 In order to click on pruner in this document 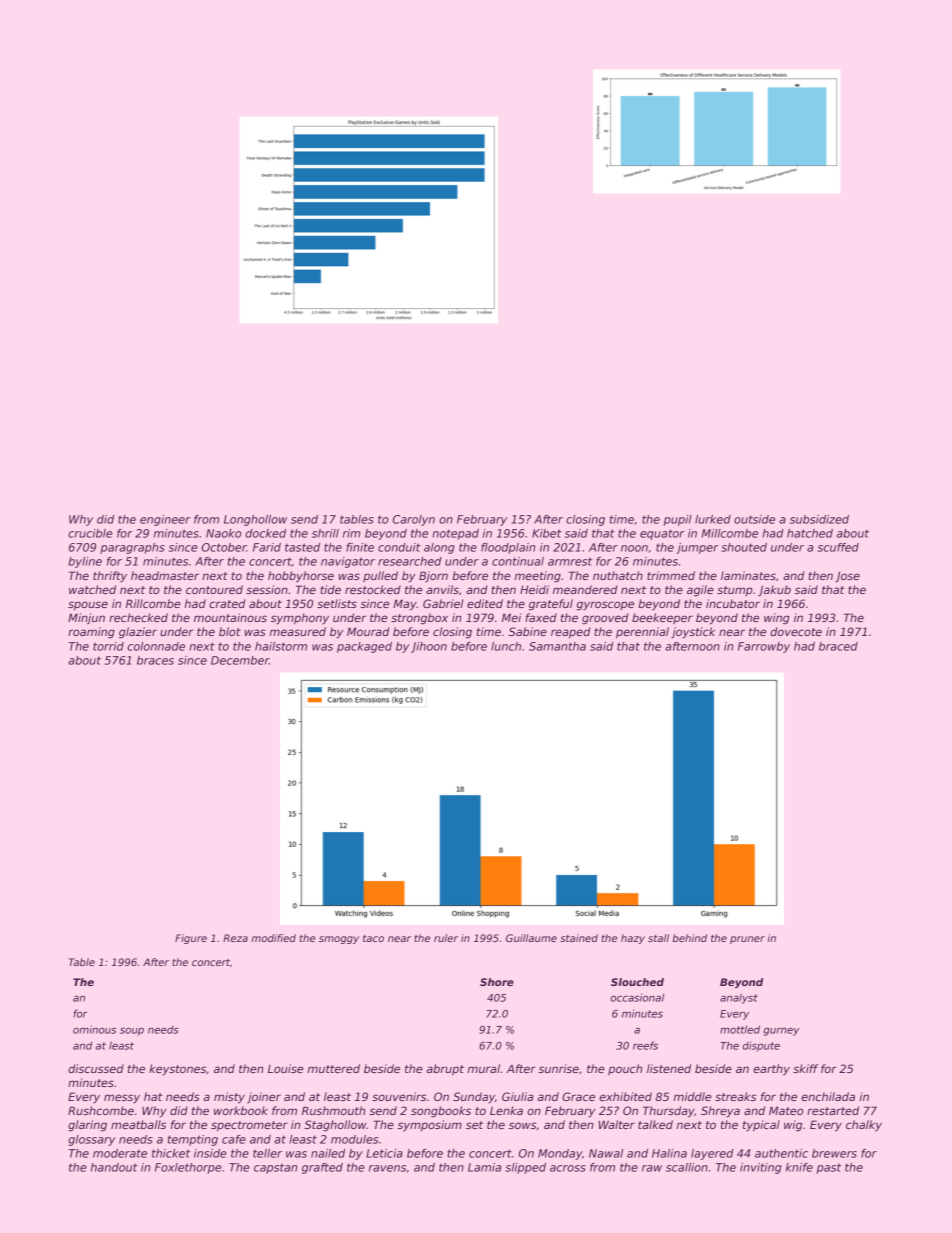, I will do `click(747, 940)`.
